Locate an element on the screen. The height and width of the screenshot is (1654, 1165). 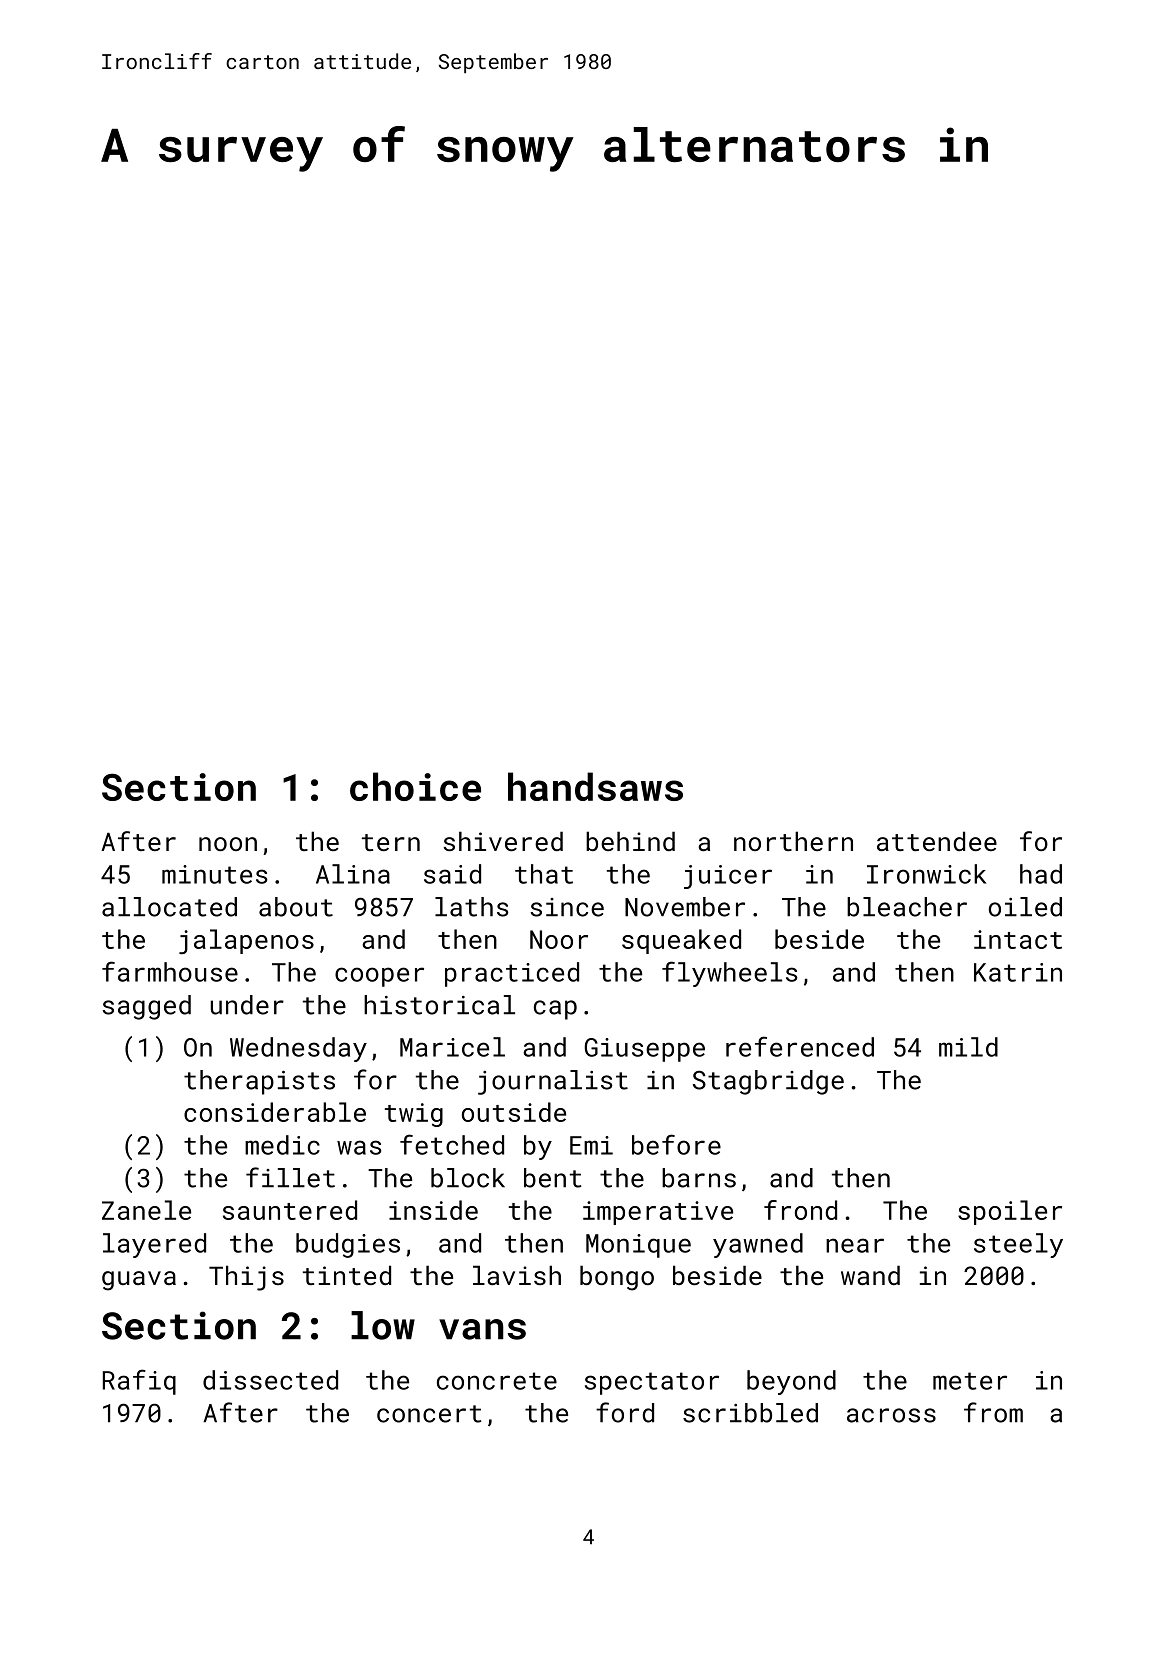
Katrin is located at coordinates (1018, 972).
